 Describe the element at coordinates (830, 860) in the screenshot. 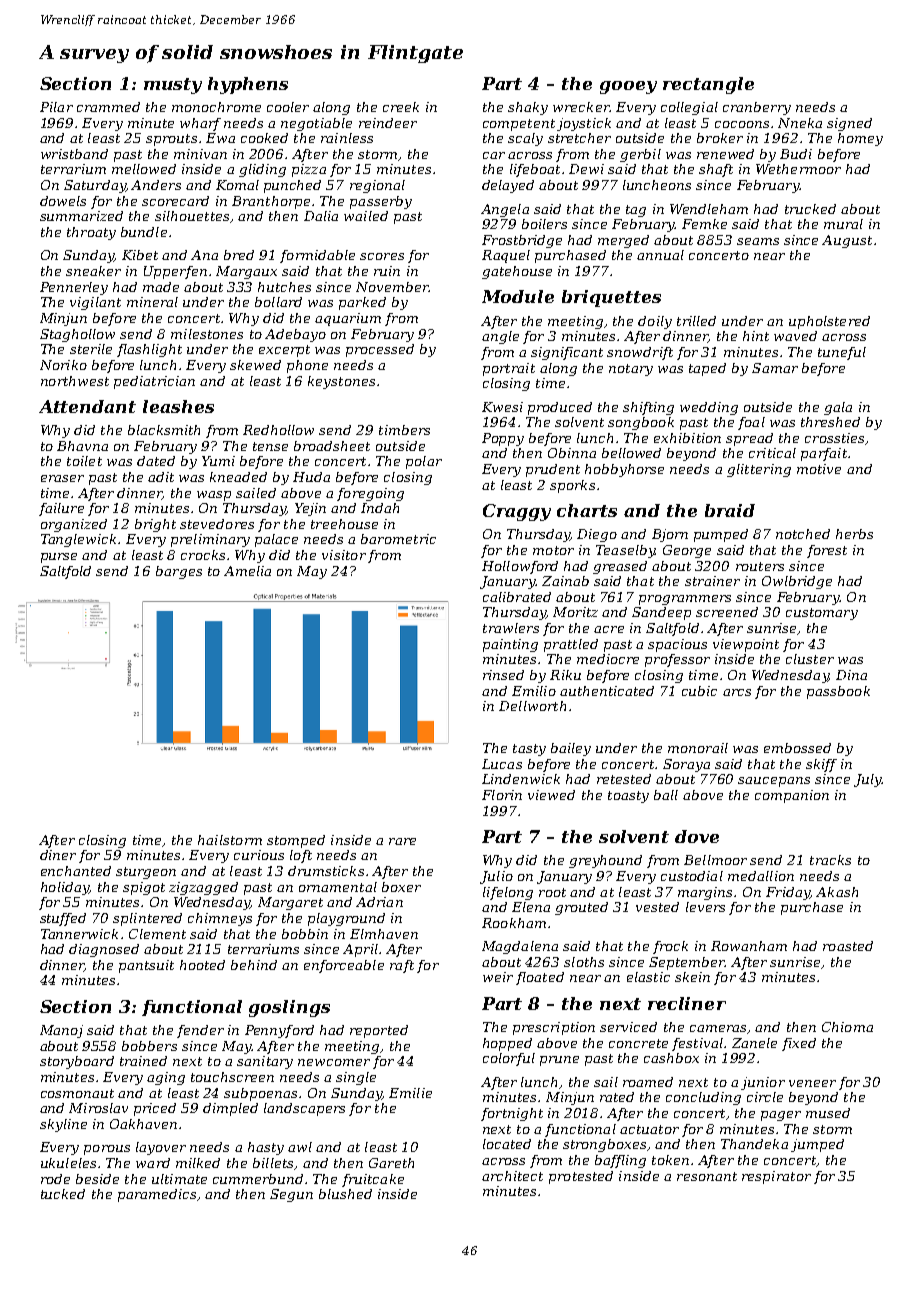

I see `tracks` at that location.
